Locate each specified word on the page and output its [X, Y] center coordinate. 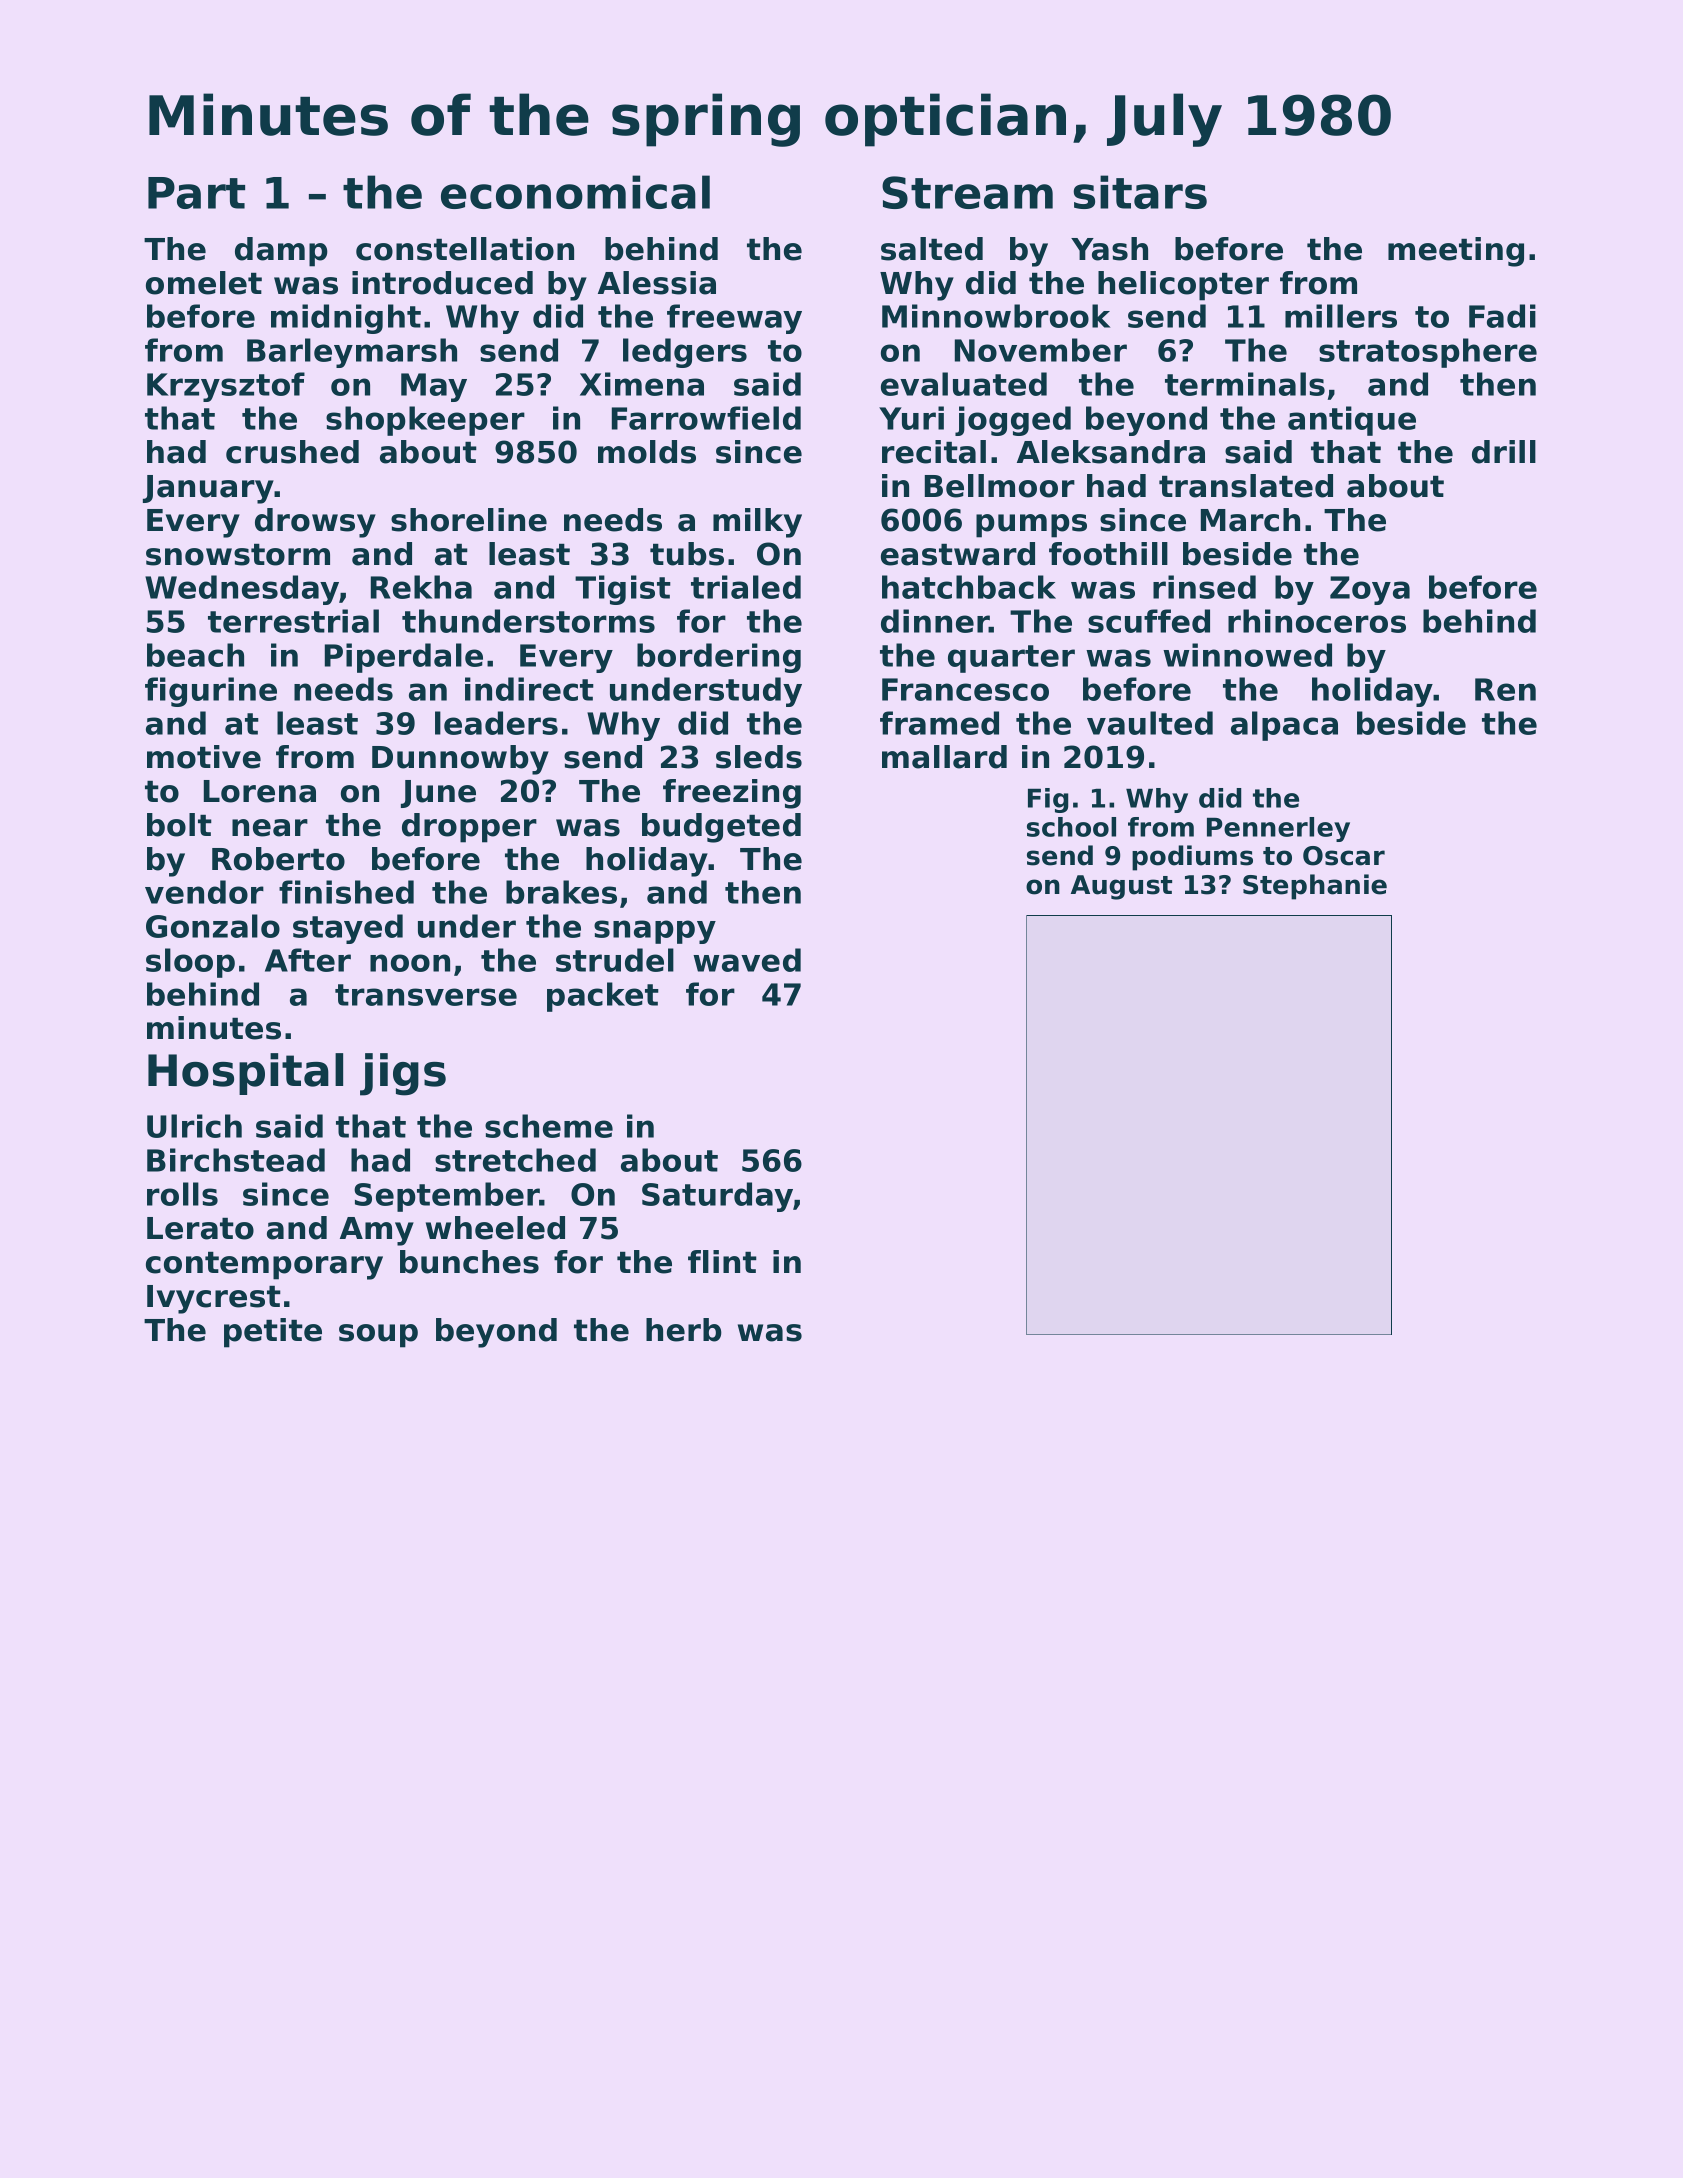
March [1250, 520]
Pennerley [1278, 829]
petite [273, 1333]
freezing [732, 794]
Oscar [1344, 856]
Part [196, 193]
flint [722, 1261]
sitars [1140, 192]
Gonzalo [213, 926]
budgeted [721, 828]
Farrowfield [706, 418]
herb [684, 1330]
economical [575, 192]
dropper [469, 828]
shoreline [469, 520]
